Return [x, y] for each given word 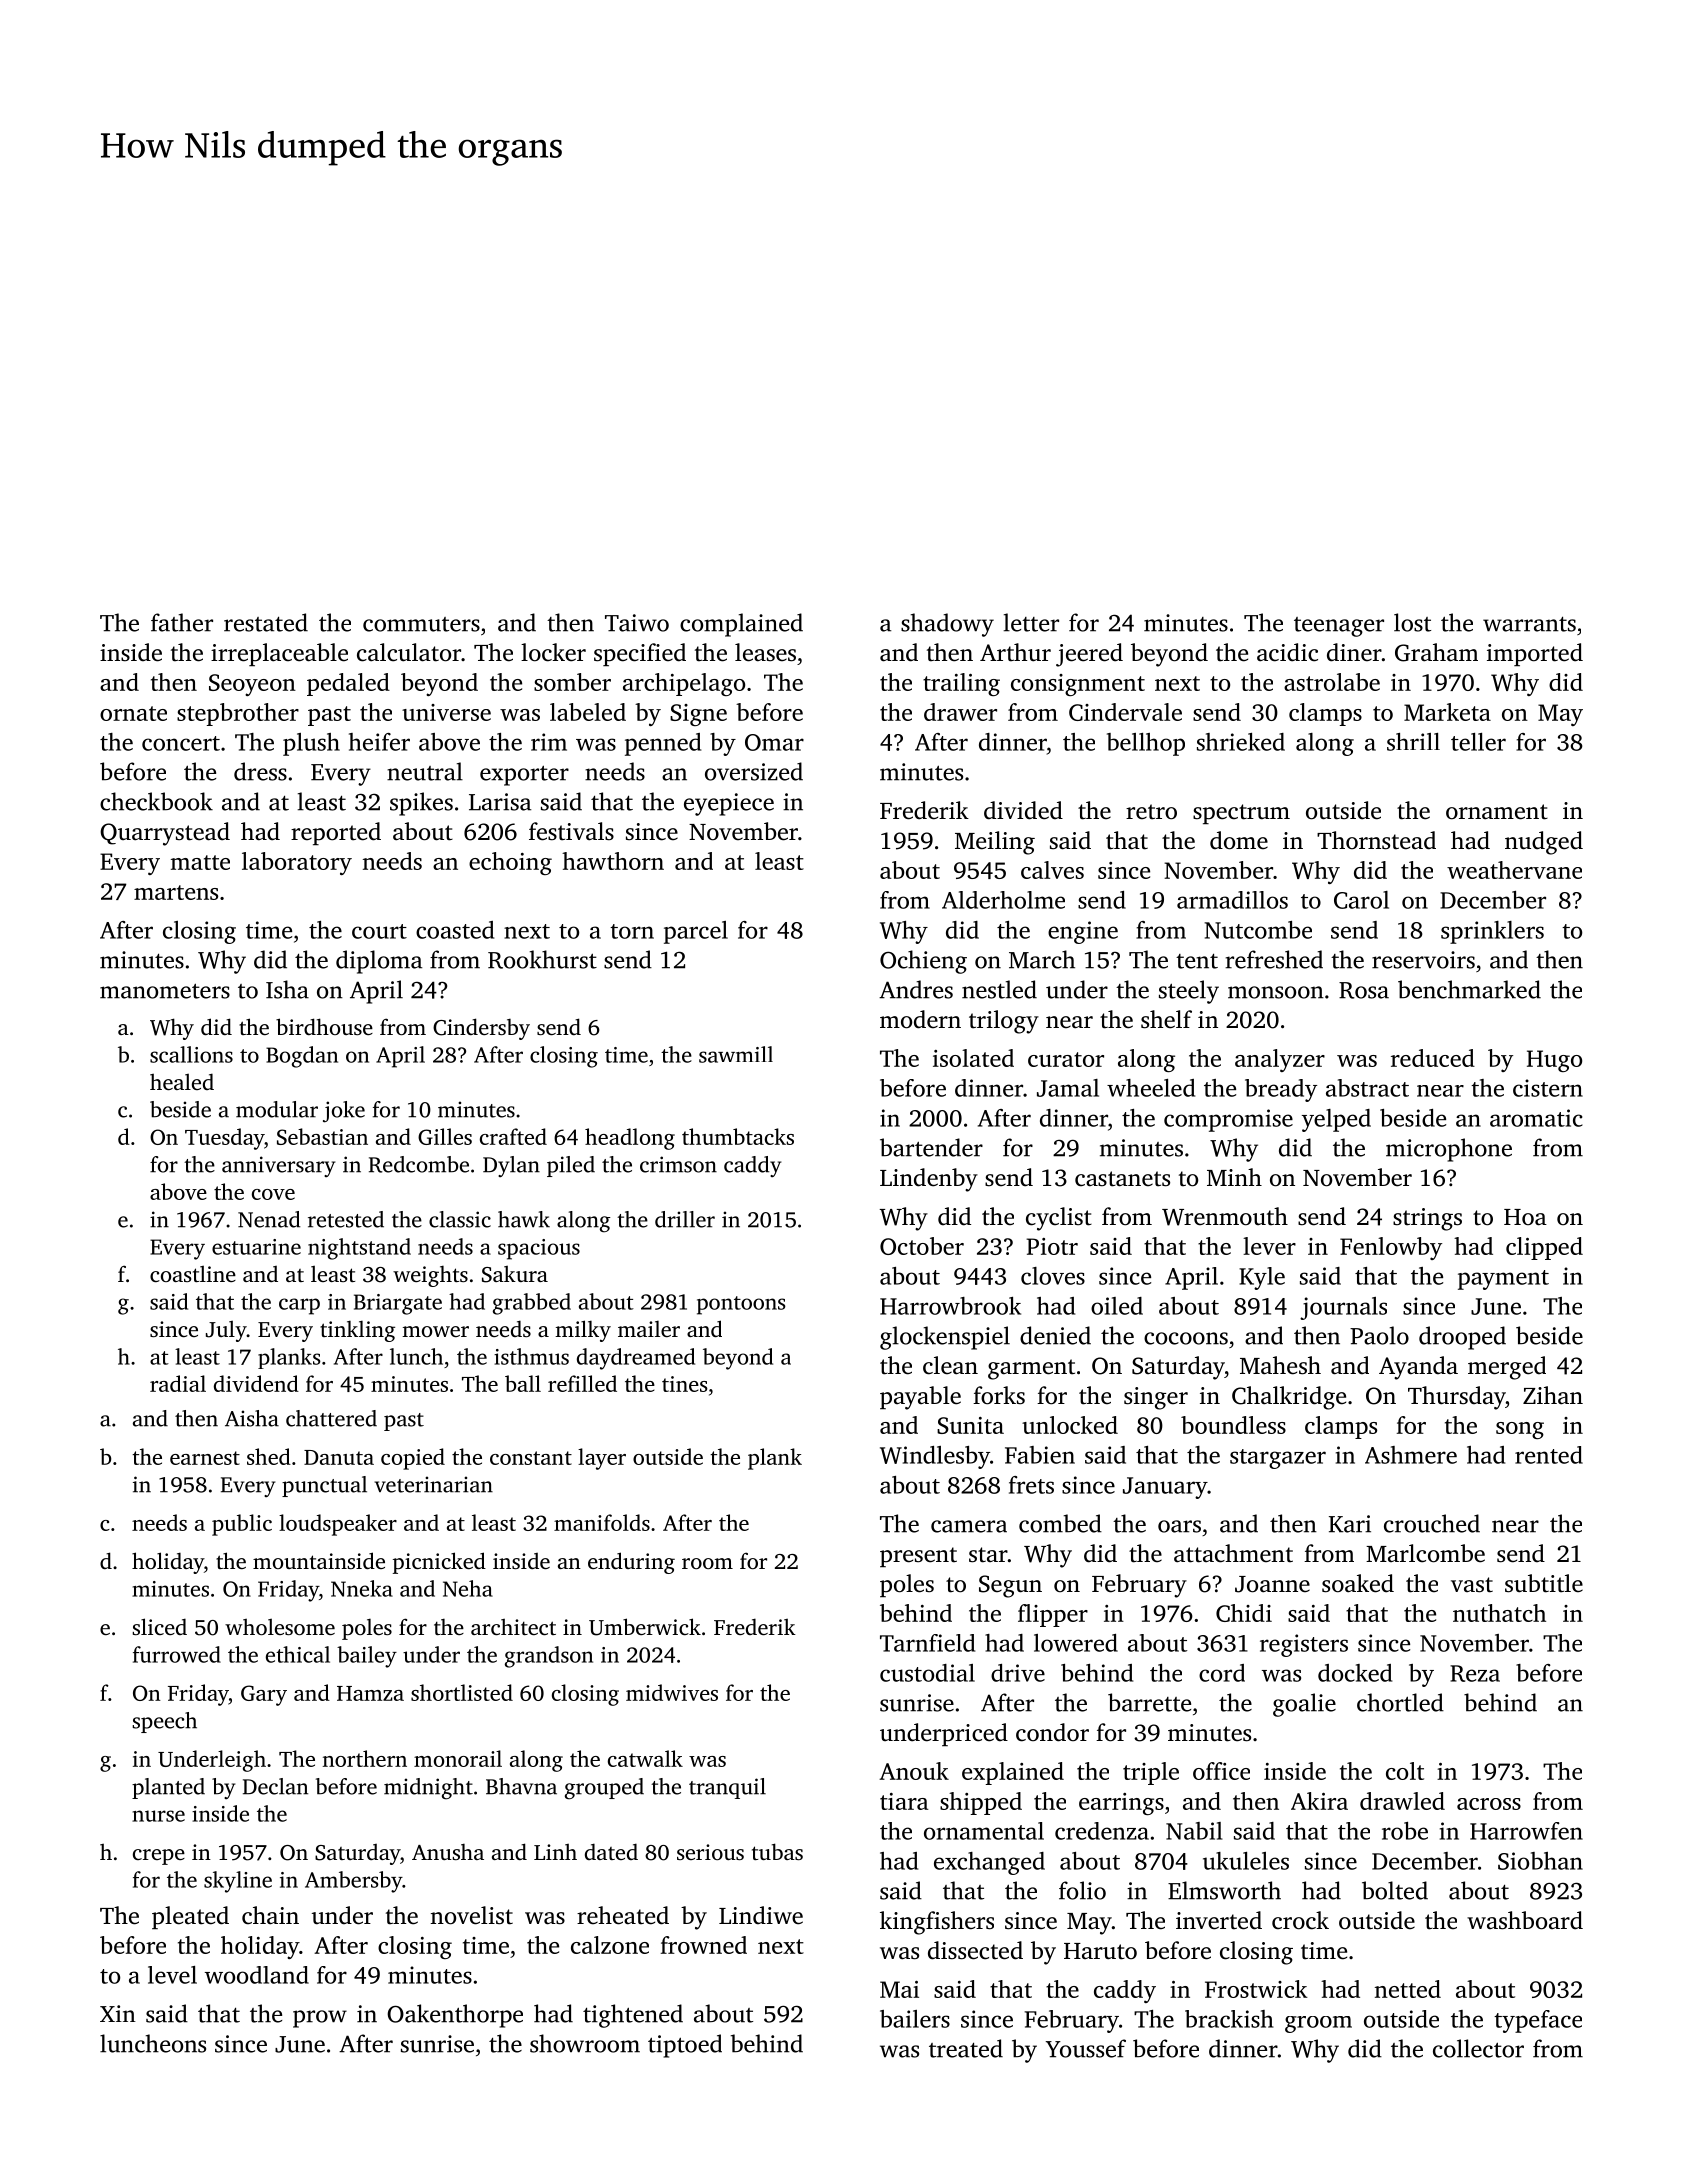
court [379, 931]
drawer [960, 712]
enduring [631, 1563]
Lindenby [929, 1180]
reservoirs [1423, 960]
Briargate [398, 1304]
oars [1179, 1526]
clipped [1544, 1248]
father [182, 622]
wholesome [280, 1626]
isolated [973, 1058]
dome [1239, 840]
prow [320, 2019]
